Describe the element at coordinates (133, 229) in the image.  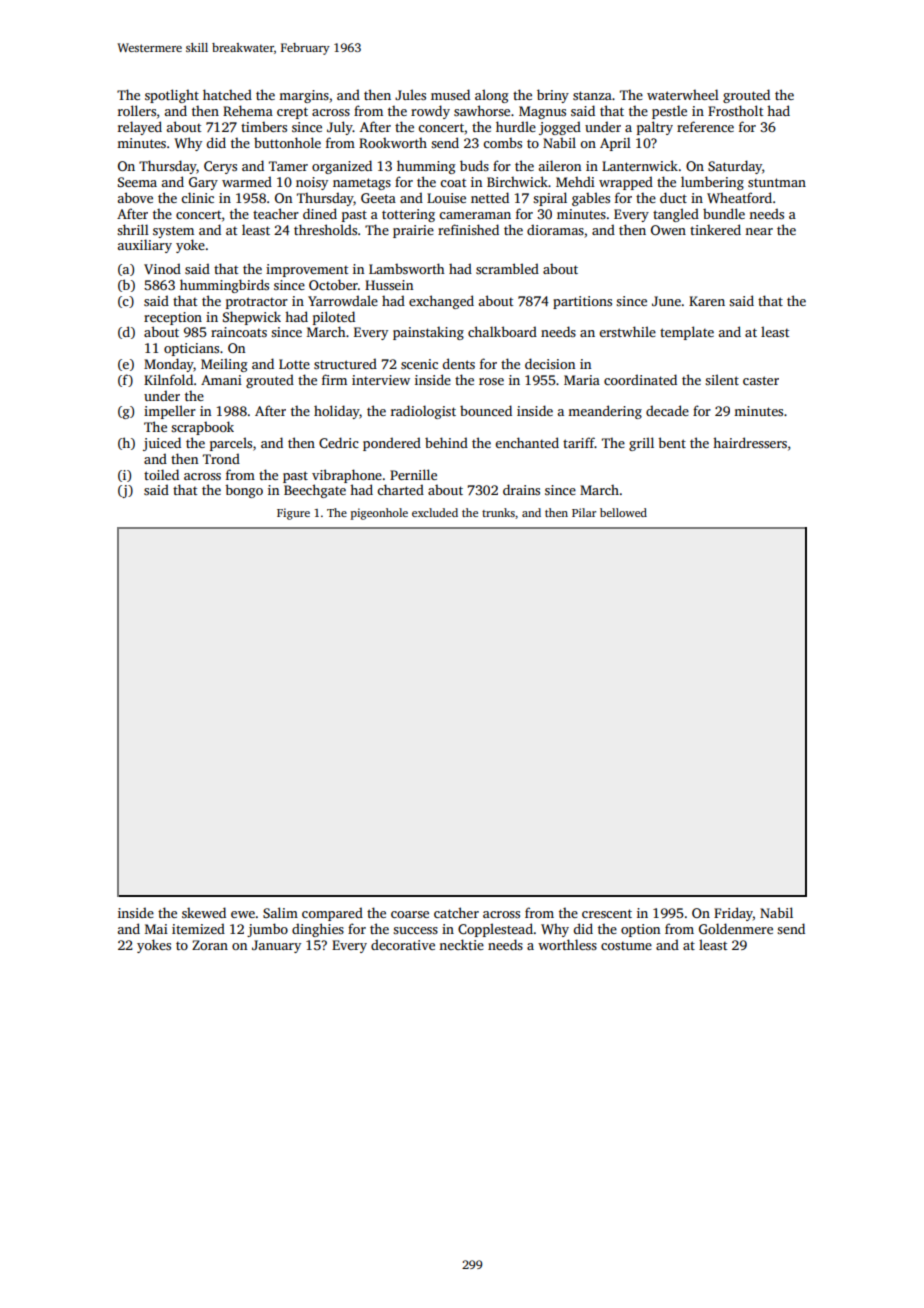
I see `shrill` at that location.
